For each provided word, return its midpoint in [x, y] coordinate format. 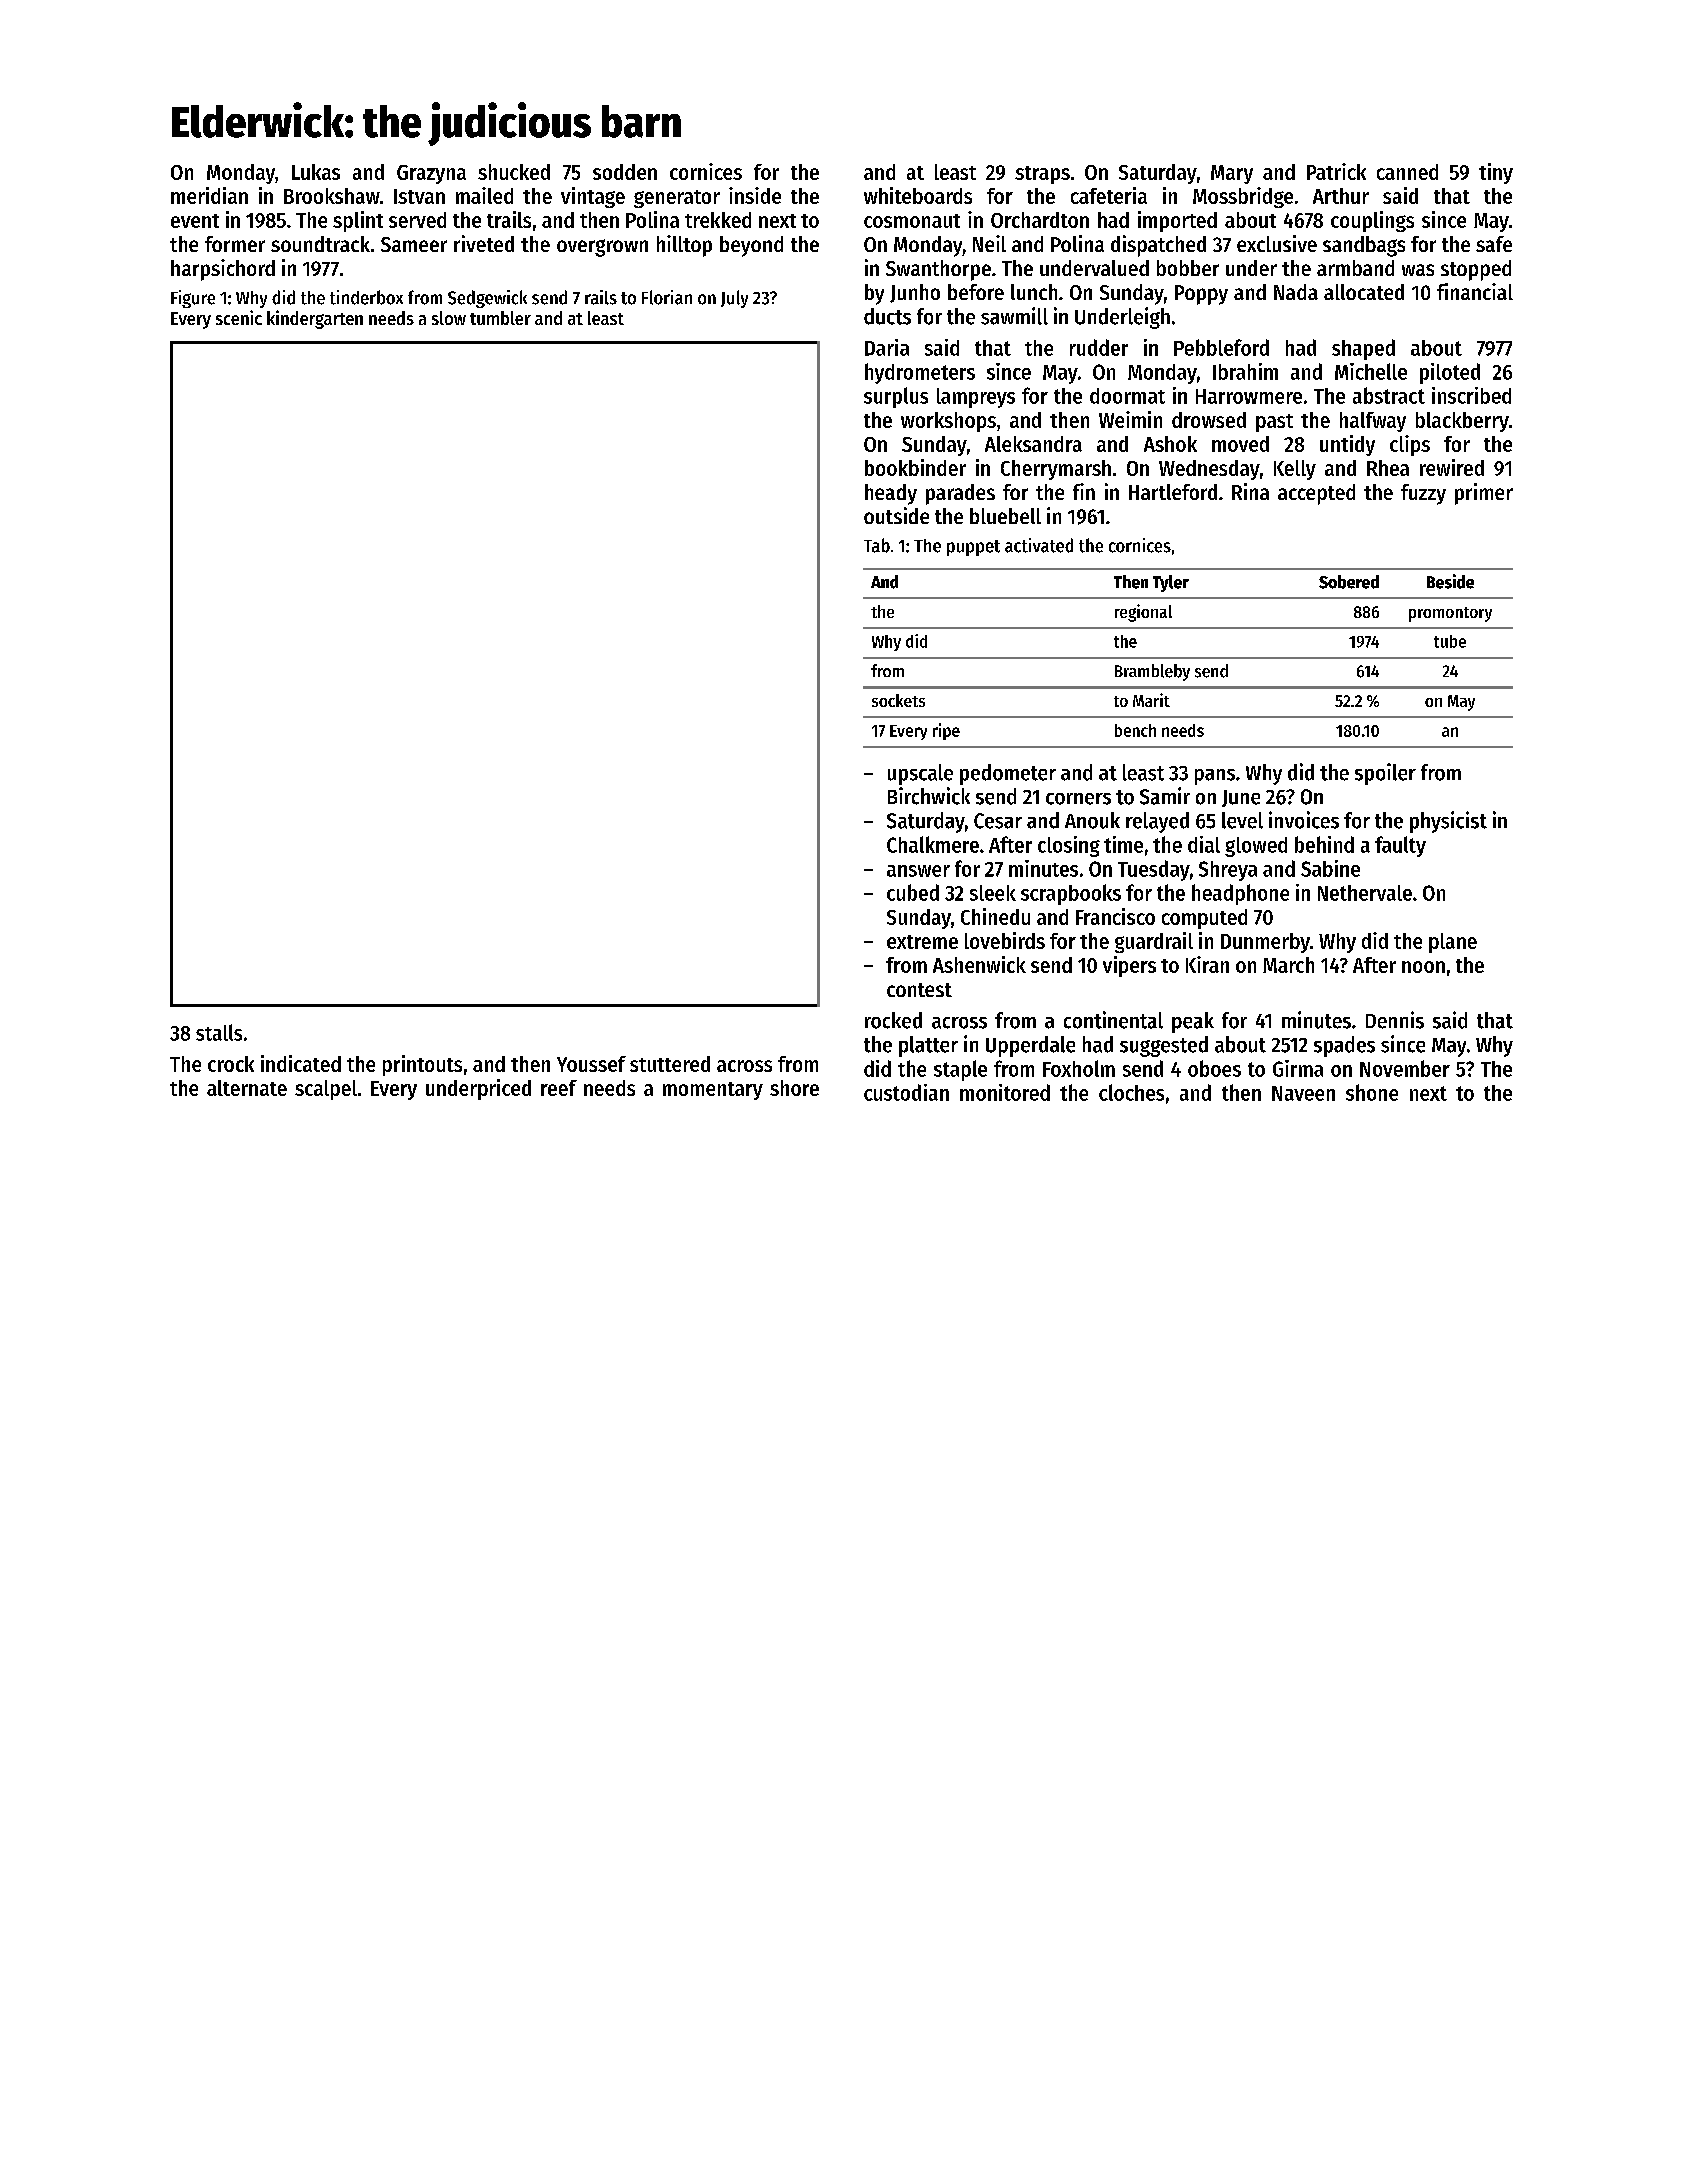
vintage [593, 197]
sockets [898, 700]
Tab [877, 545]
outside [896, 515]
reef [559, 1088]
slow [449, 318]
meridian [209, 195]
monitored [1005, 1092]
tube [1450, 641]
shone [1372, 1092]
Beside [1450, 581]
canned [1407, 172]
